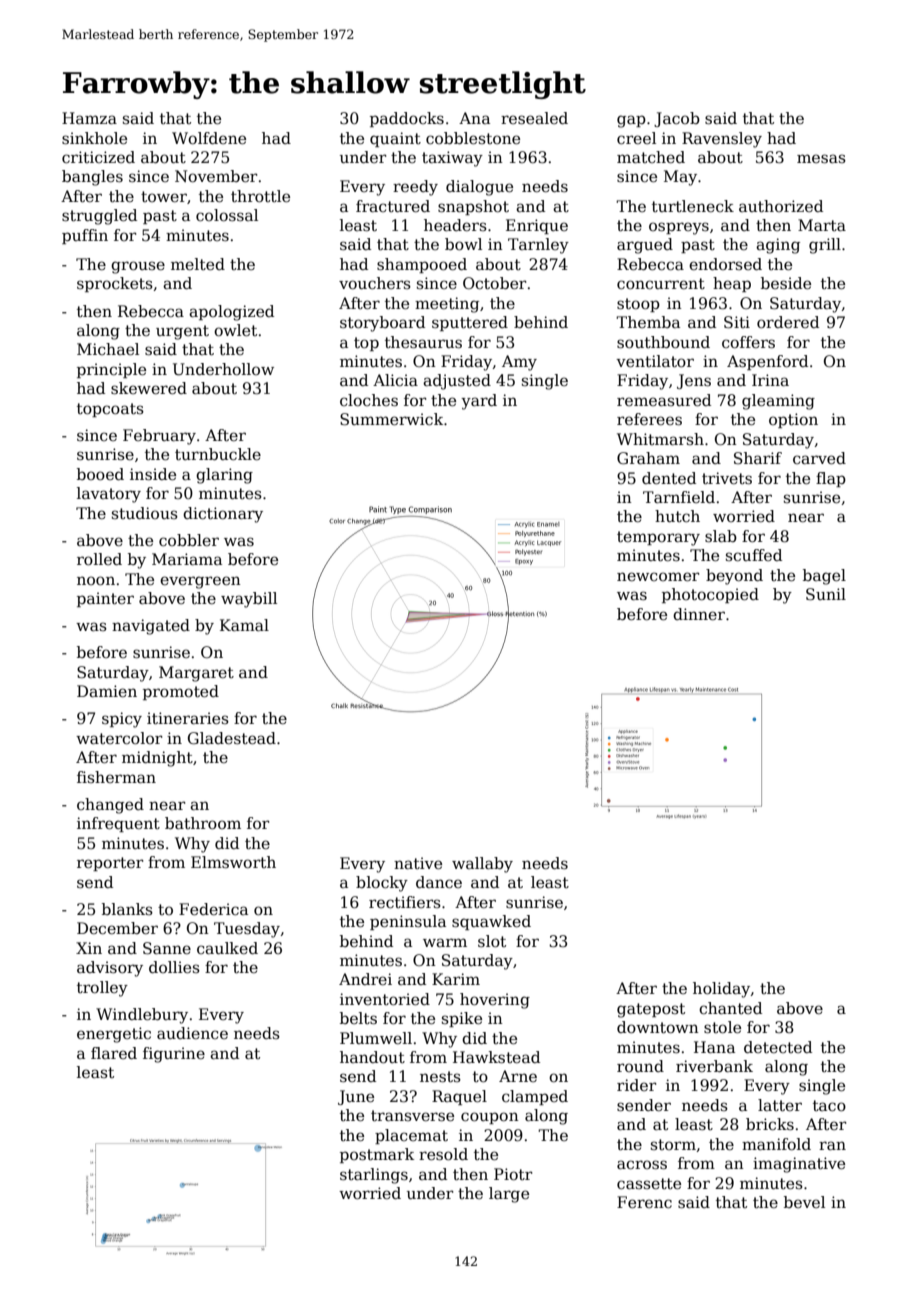 This image has width=908, height=1316. Describe the element at coordinates (770, 380) in the image. I see `Irina` at that location.
